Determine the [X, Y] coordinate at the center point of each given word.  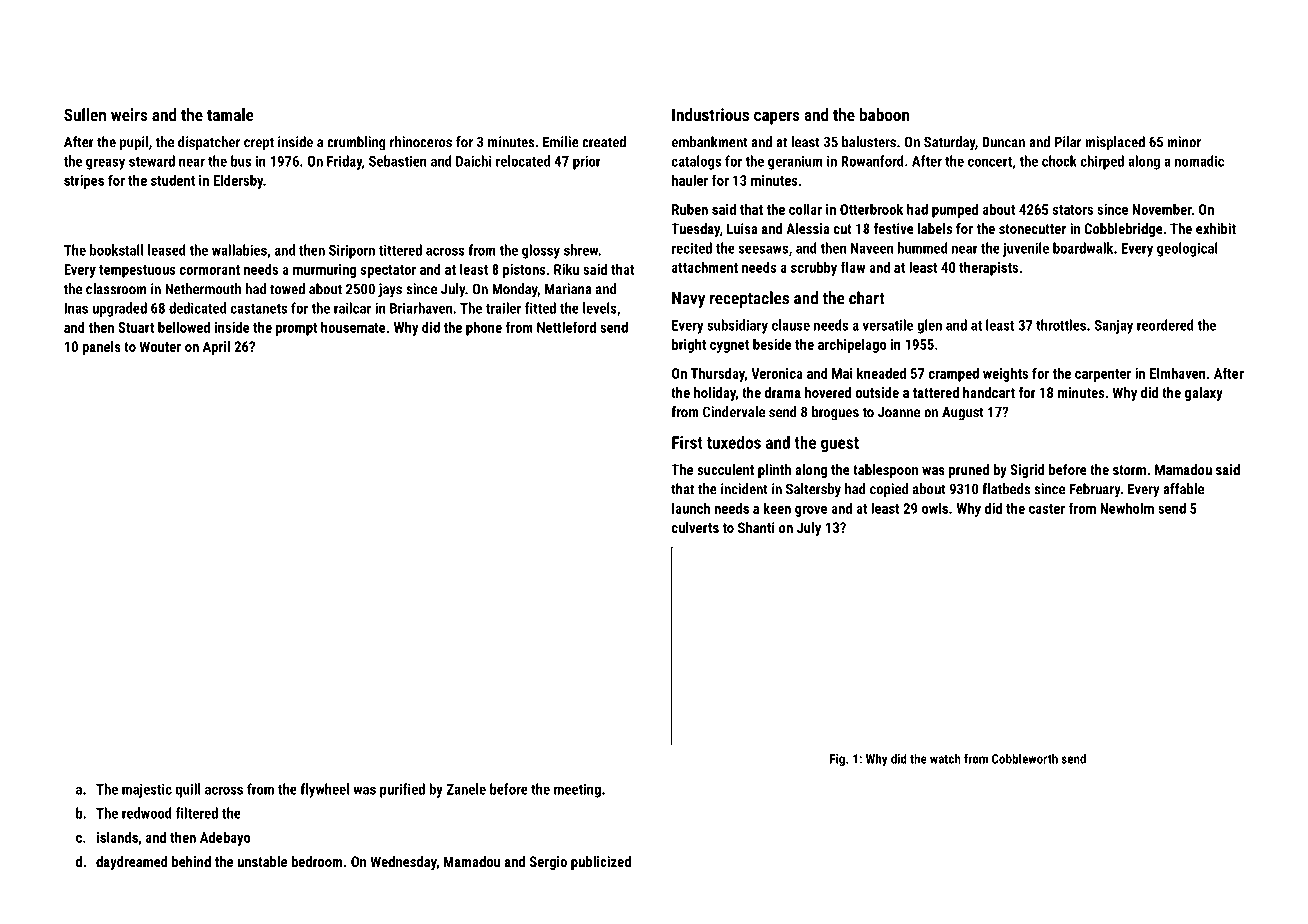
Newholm [1127, 508]
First [687, 442]
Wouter [160, 346]
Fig [837, 760]
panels [101, 348]
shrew [581, 250]
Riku [566, 269]
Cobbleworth [1025, 758]
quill [187, 790]
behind [191, 861]
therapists [988, 268]
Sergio [548, 863]
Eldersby [238, 181]
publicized [601, 863]
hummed [923, 248]
